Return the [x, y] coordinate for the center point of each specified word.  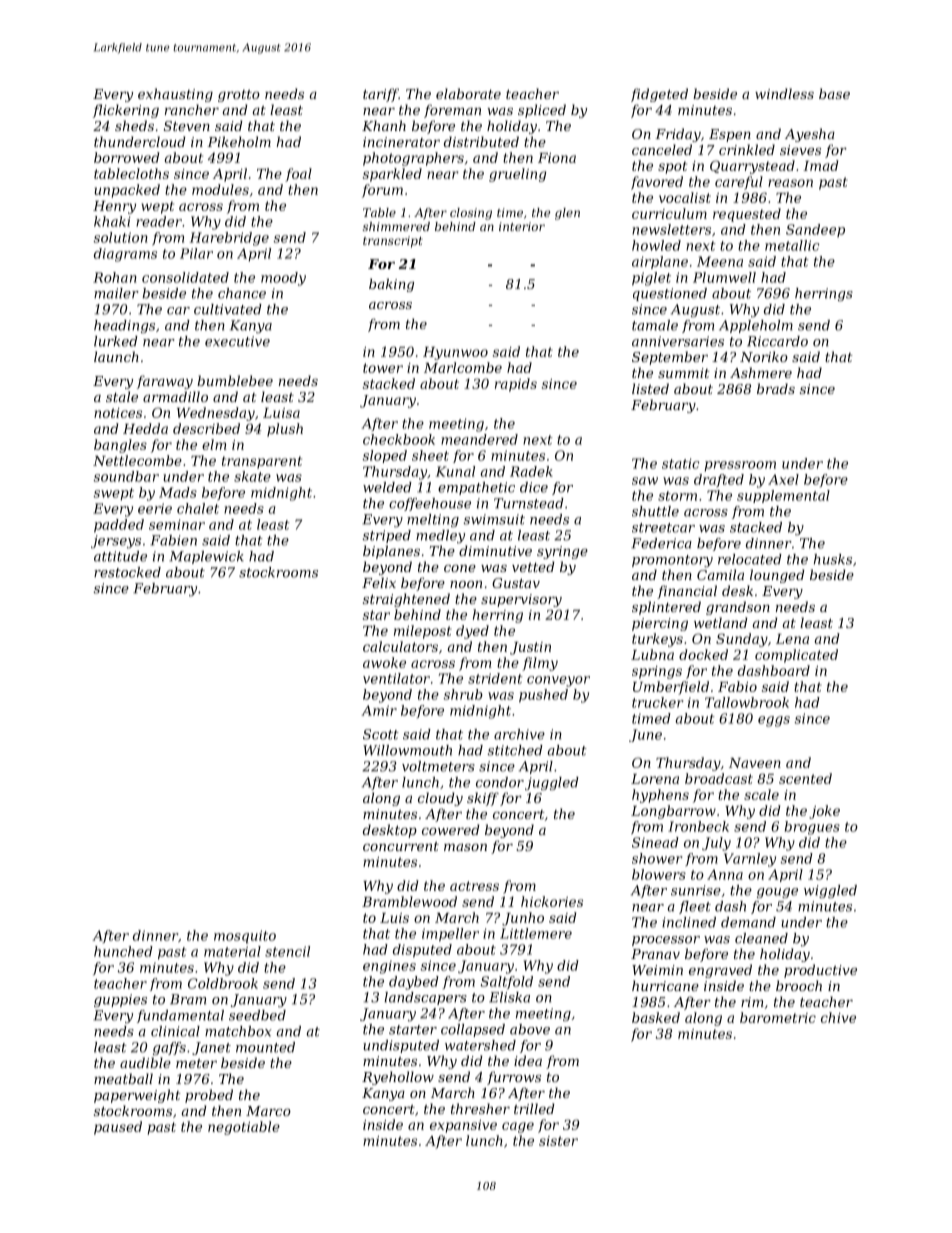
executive [237, 341]
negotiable [244, 1128]
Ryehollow [398, 1078]
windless [784, 93]
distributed [481, 141]
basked [656, 1017]
